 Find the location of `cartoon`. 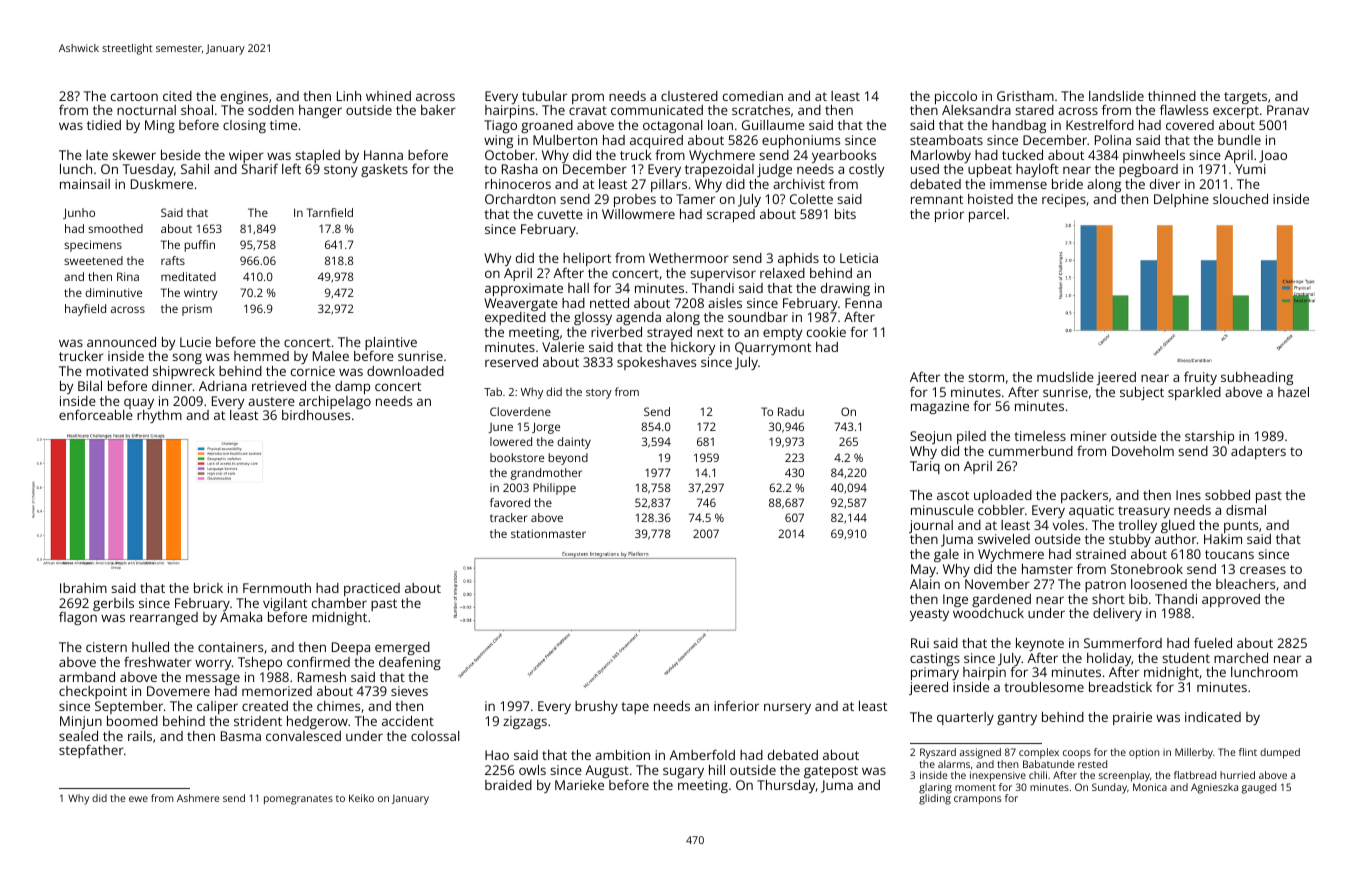

cartoon is located at coordinates (134, 96).
